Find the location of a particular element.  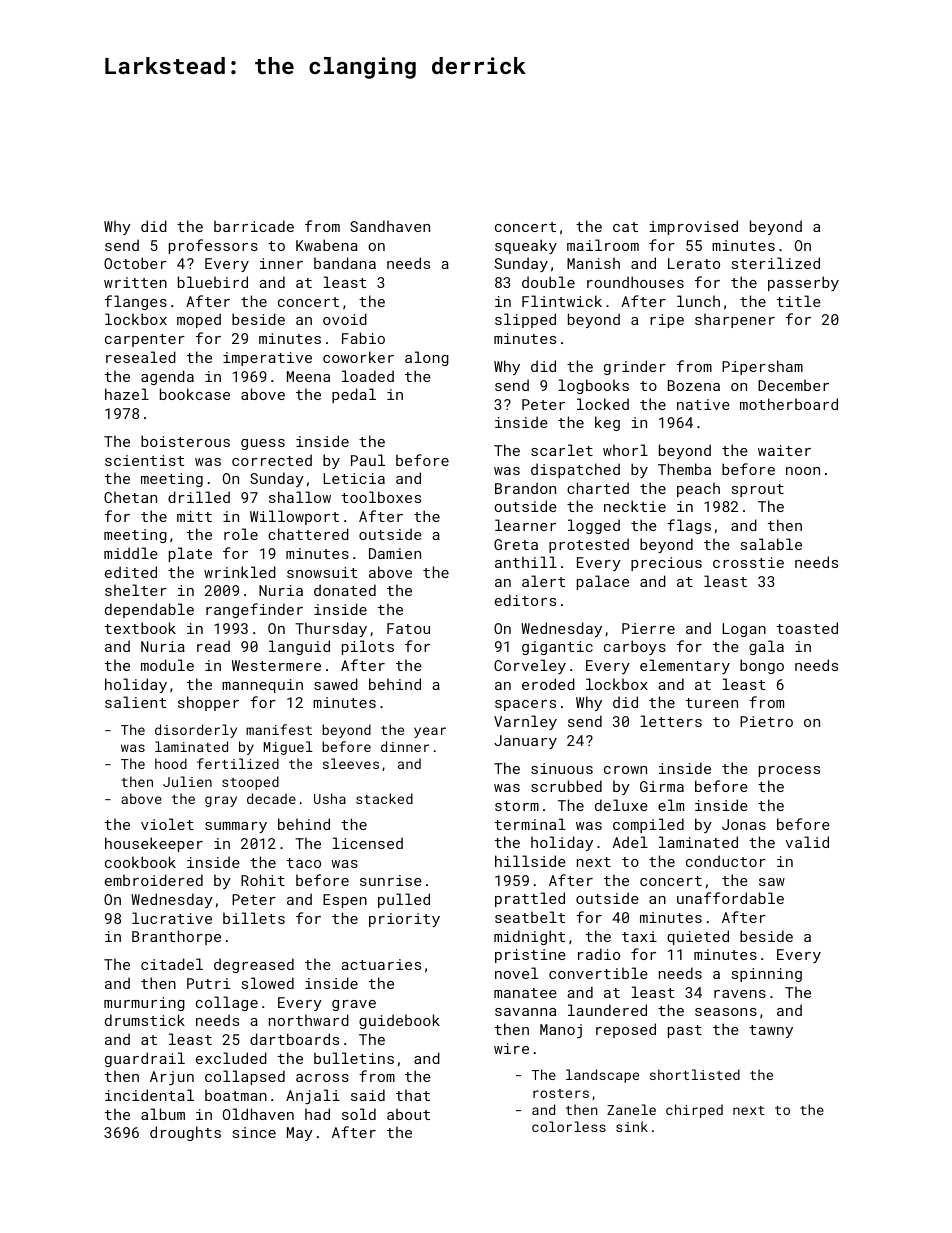

protested is located at coordinates (589, 545).
